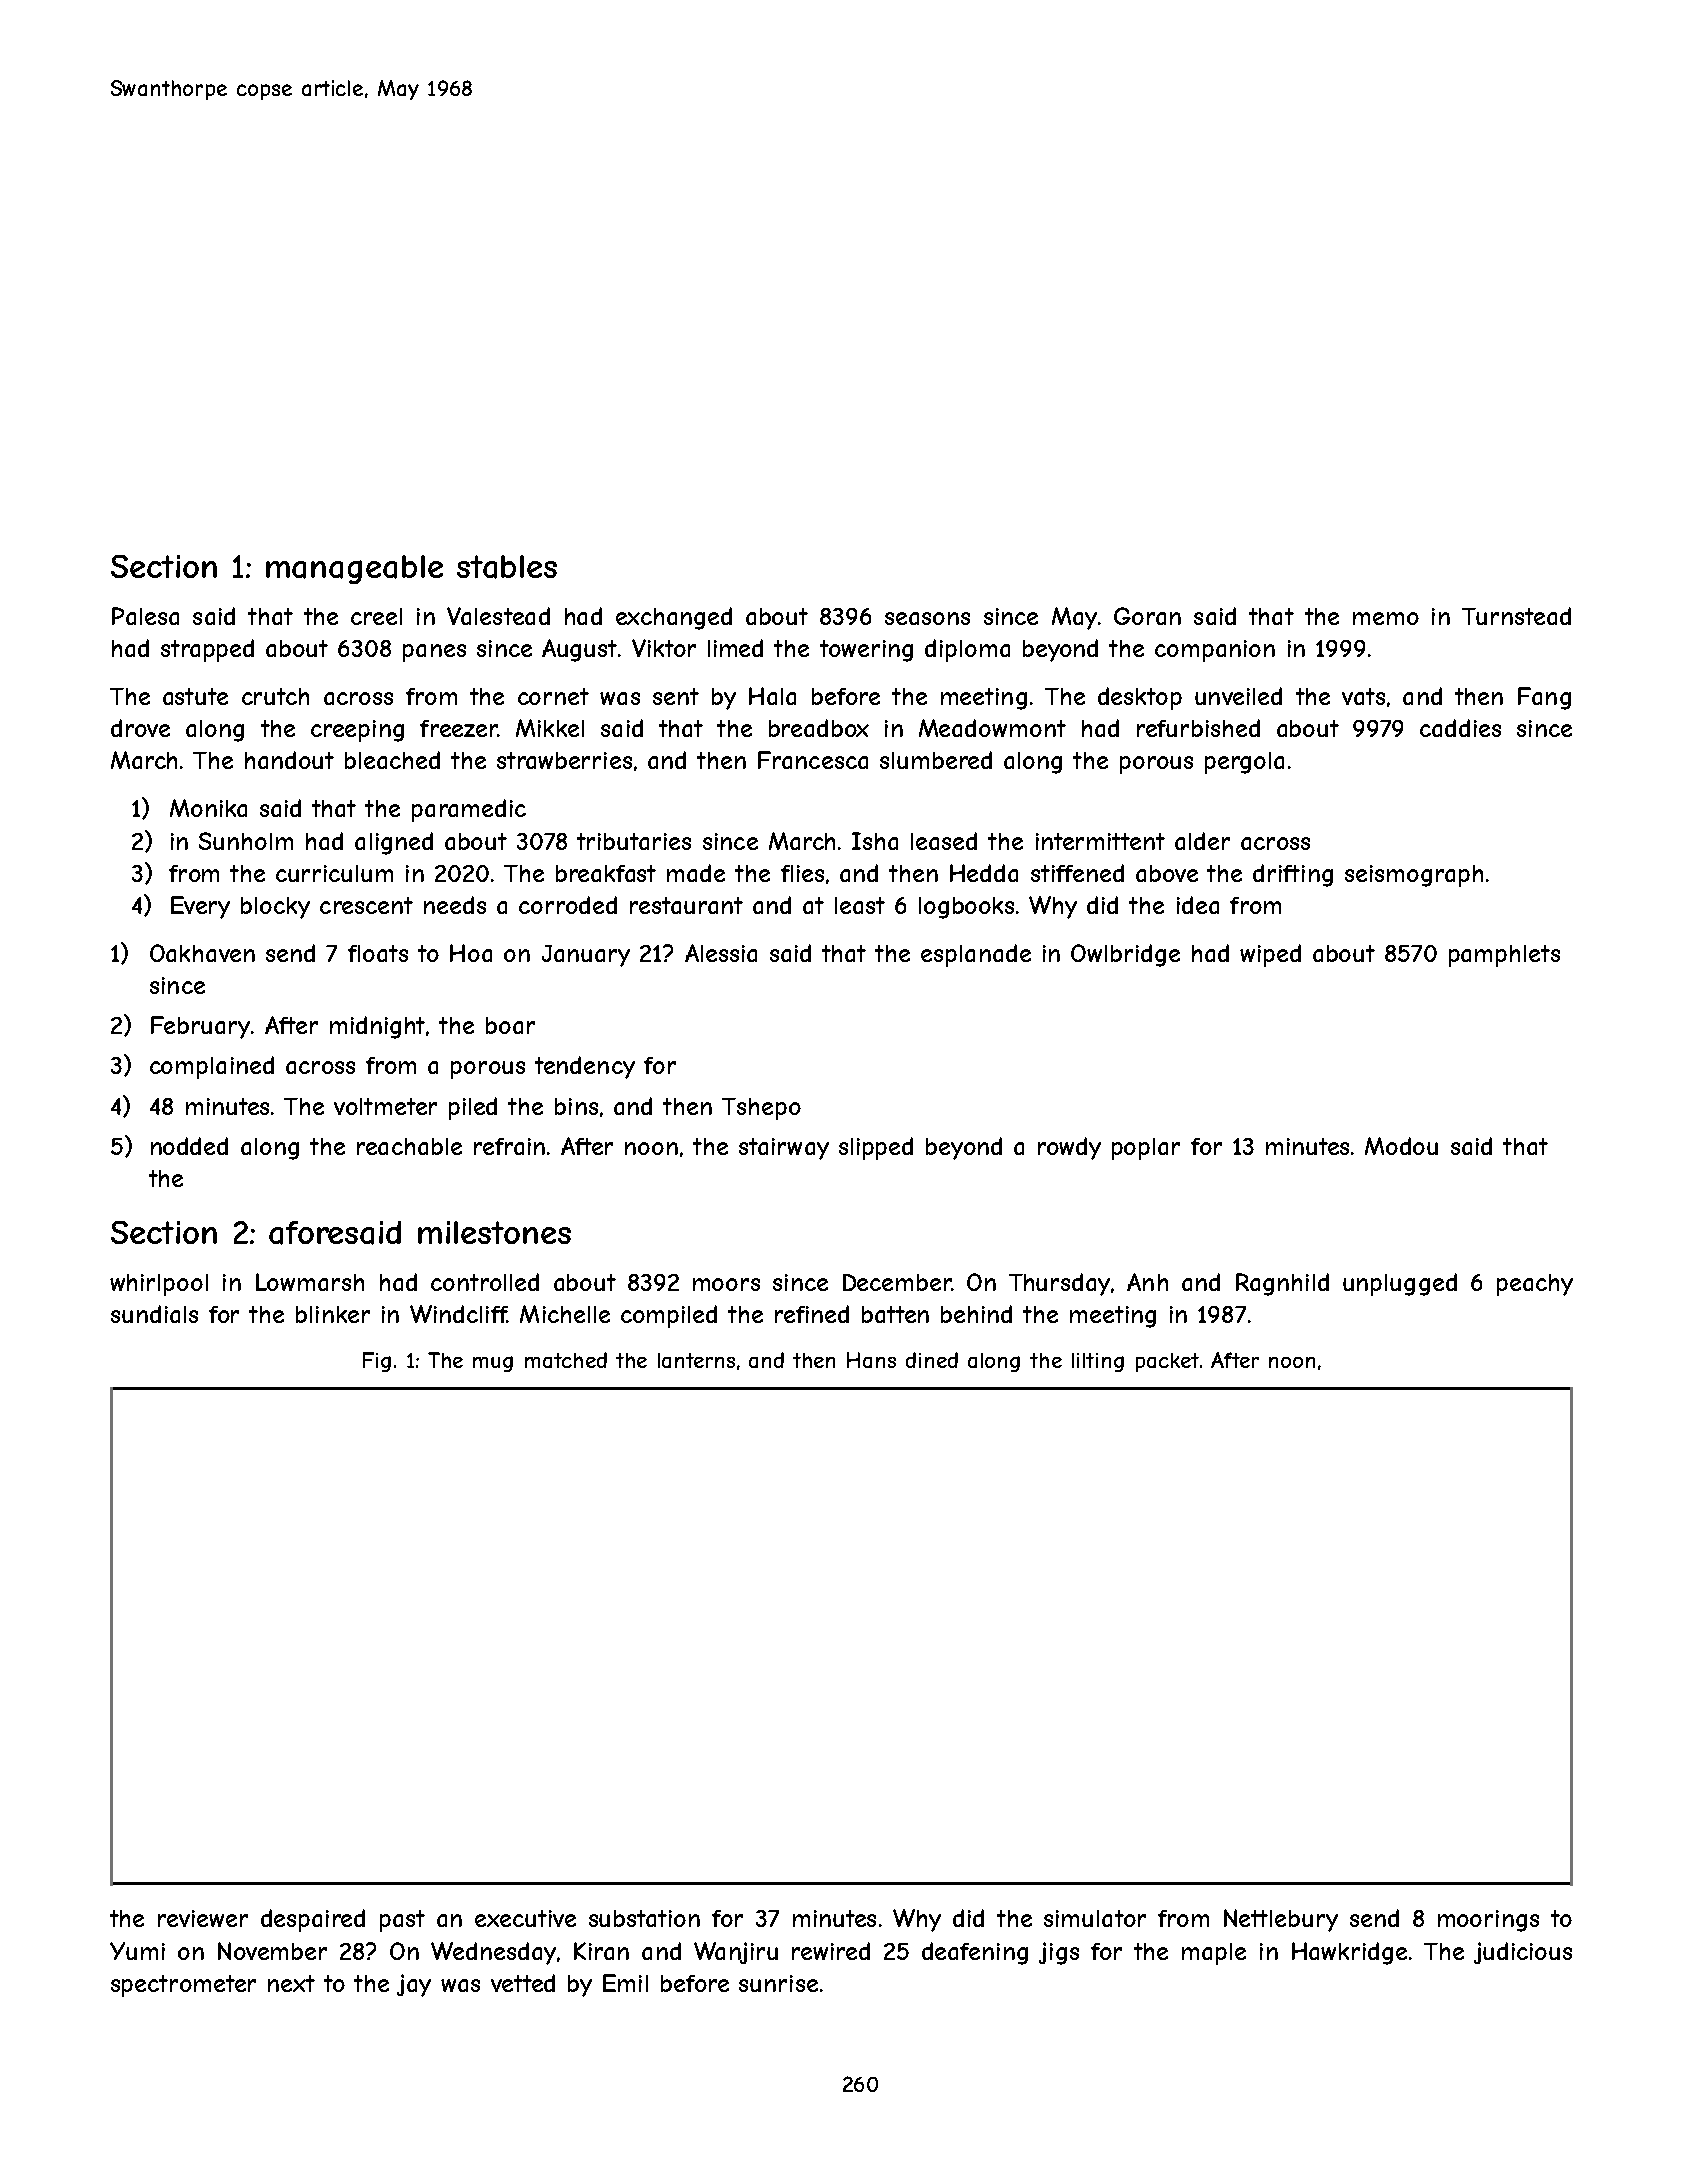  Describe the element at coordinates (1523, 1953) in the document. I see `judicious` at that location.
